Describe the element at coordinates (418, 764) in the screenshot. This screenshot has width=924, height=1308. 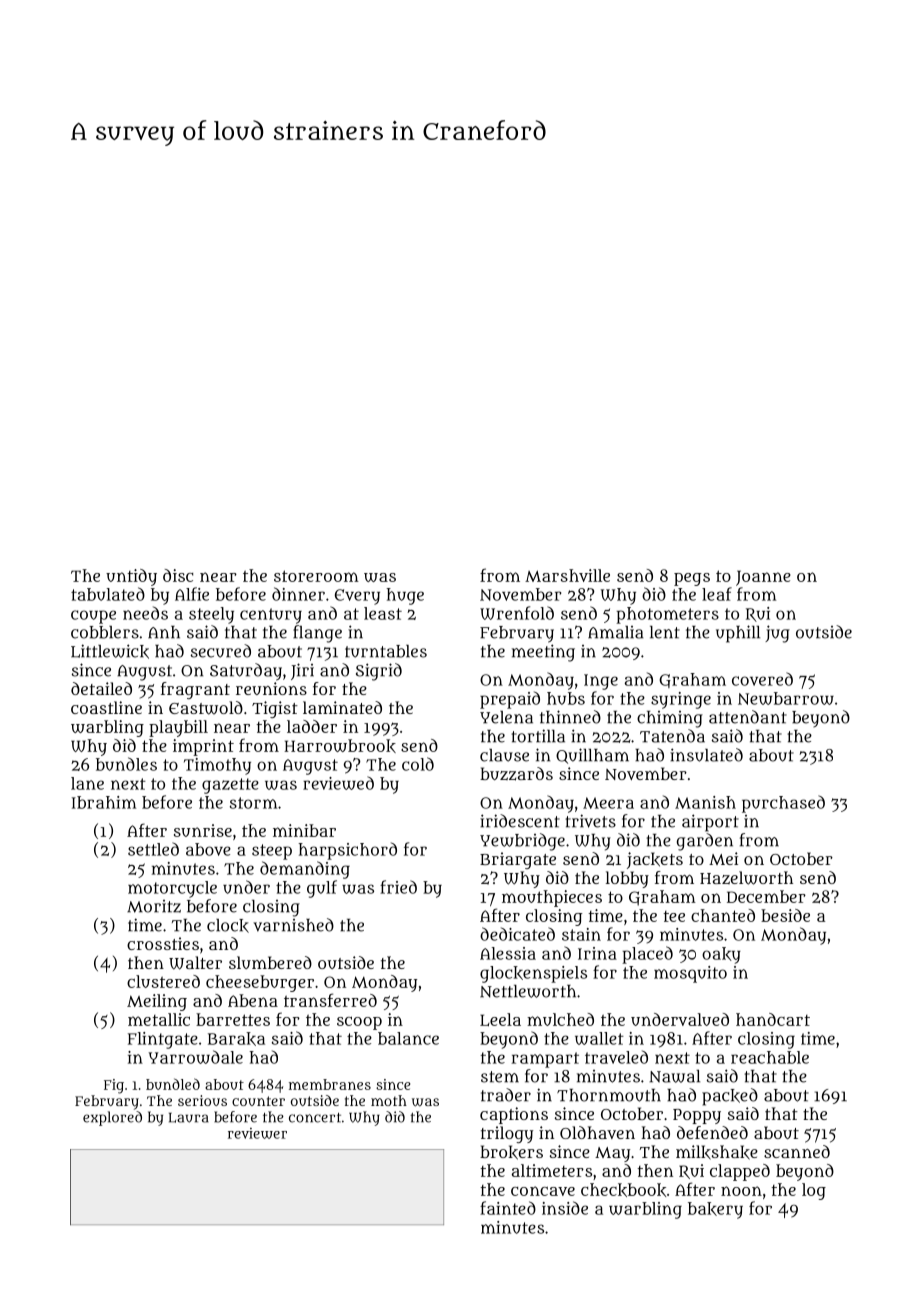
I see `cold` at that location.
